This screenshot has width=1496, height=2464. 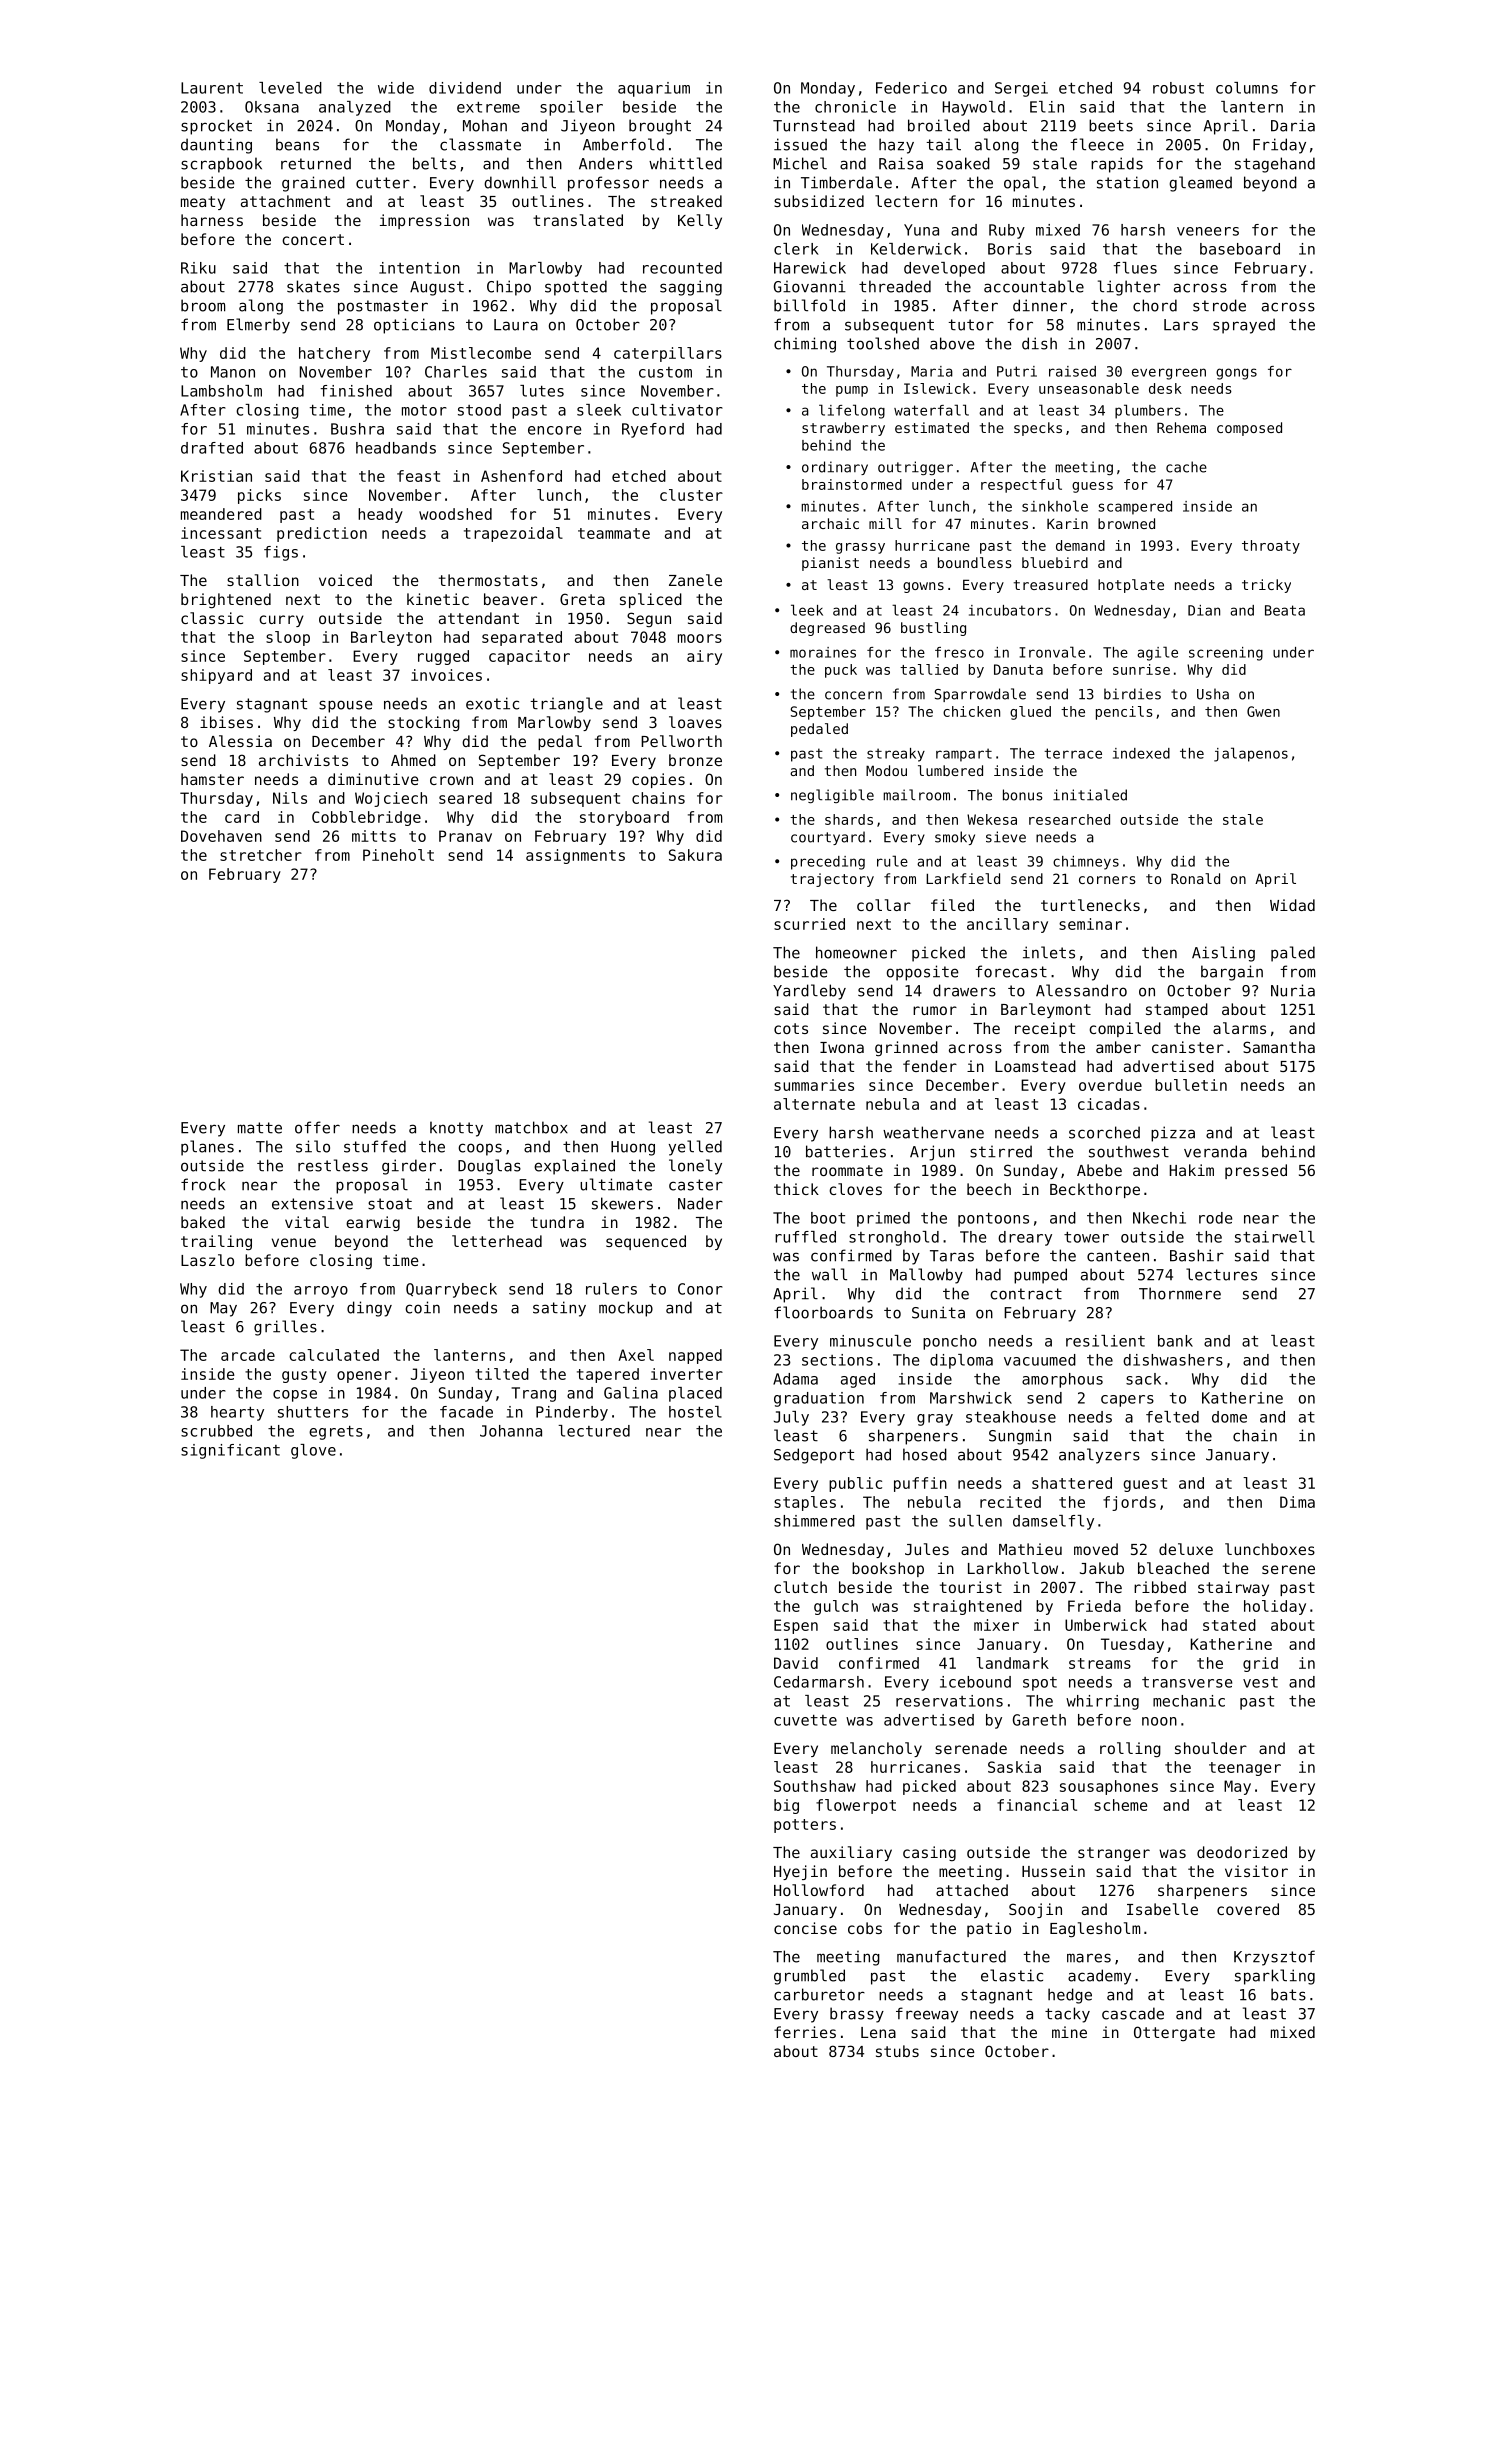 What do you see at coordinates (1053, 1871) in the screenshot?
I see `Hussein` at bounding box center [1053, 1871].
